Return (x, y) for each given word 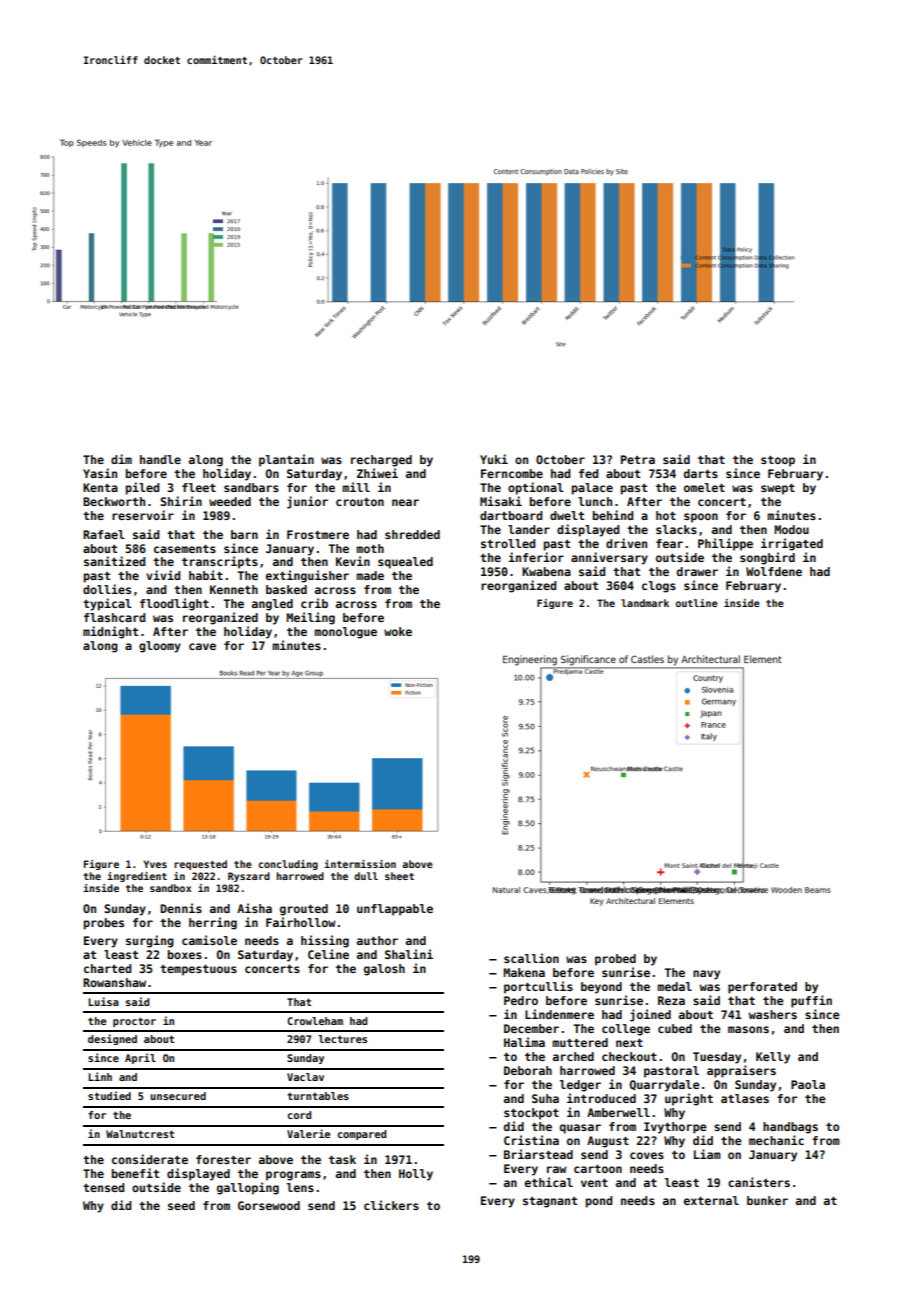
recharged (381, 461)
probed (615, 960)
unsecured (178, 1096)
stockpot (531, 1114)
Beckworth (114, 501)
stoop (778, 461)
